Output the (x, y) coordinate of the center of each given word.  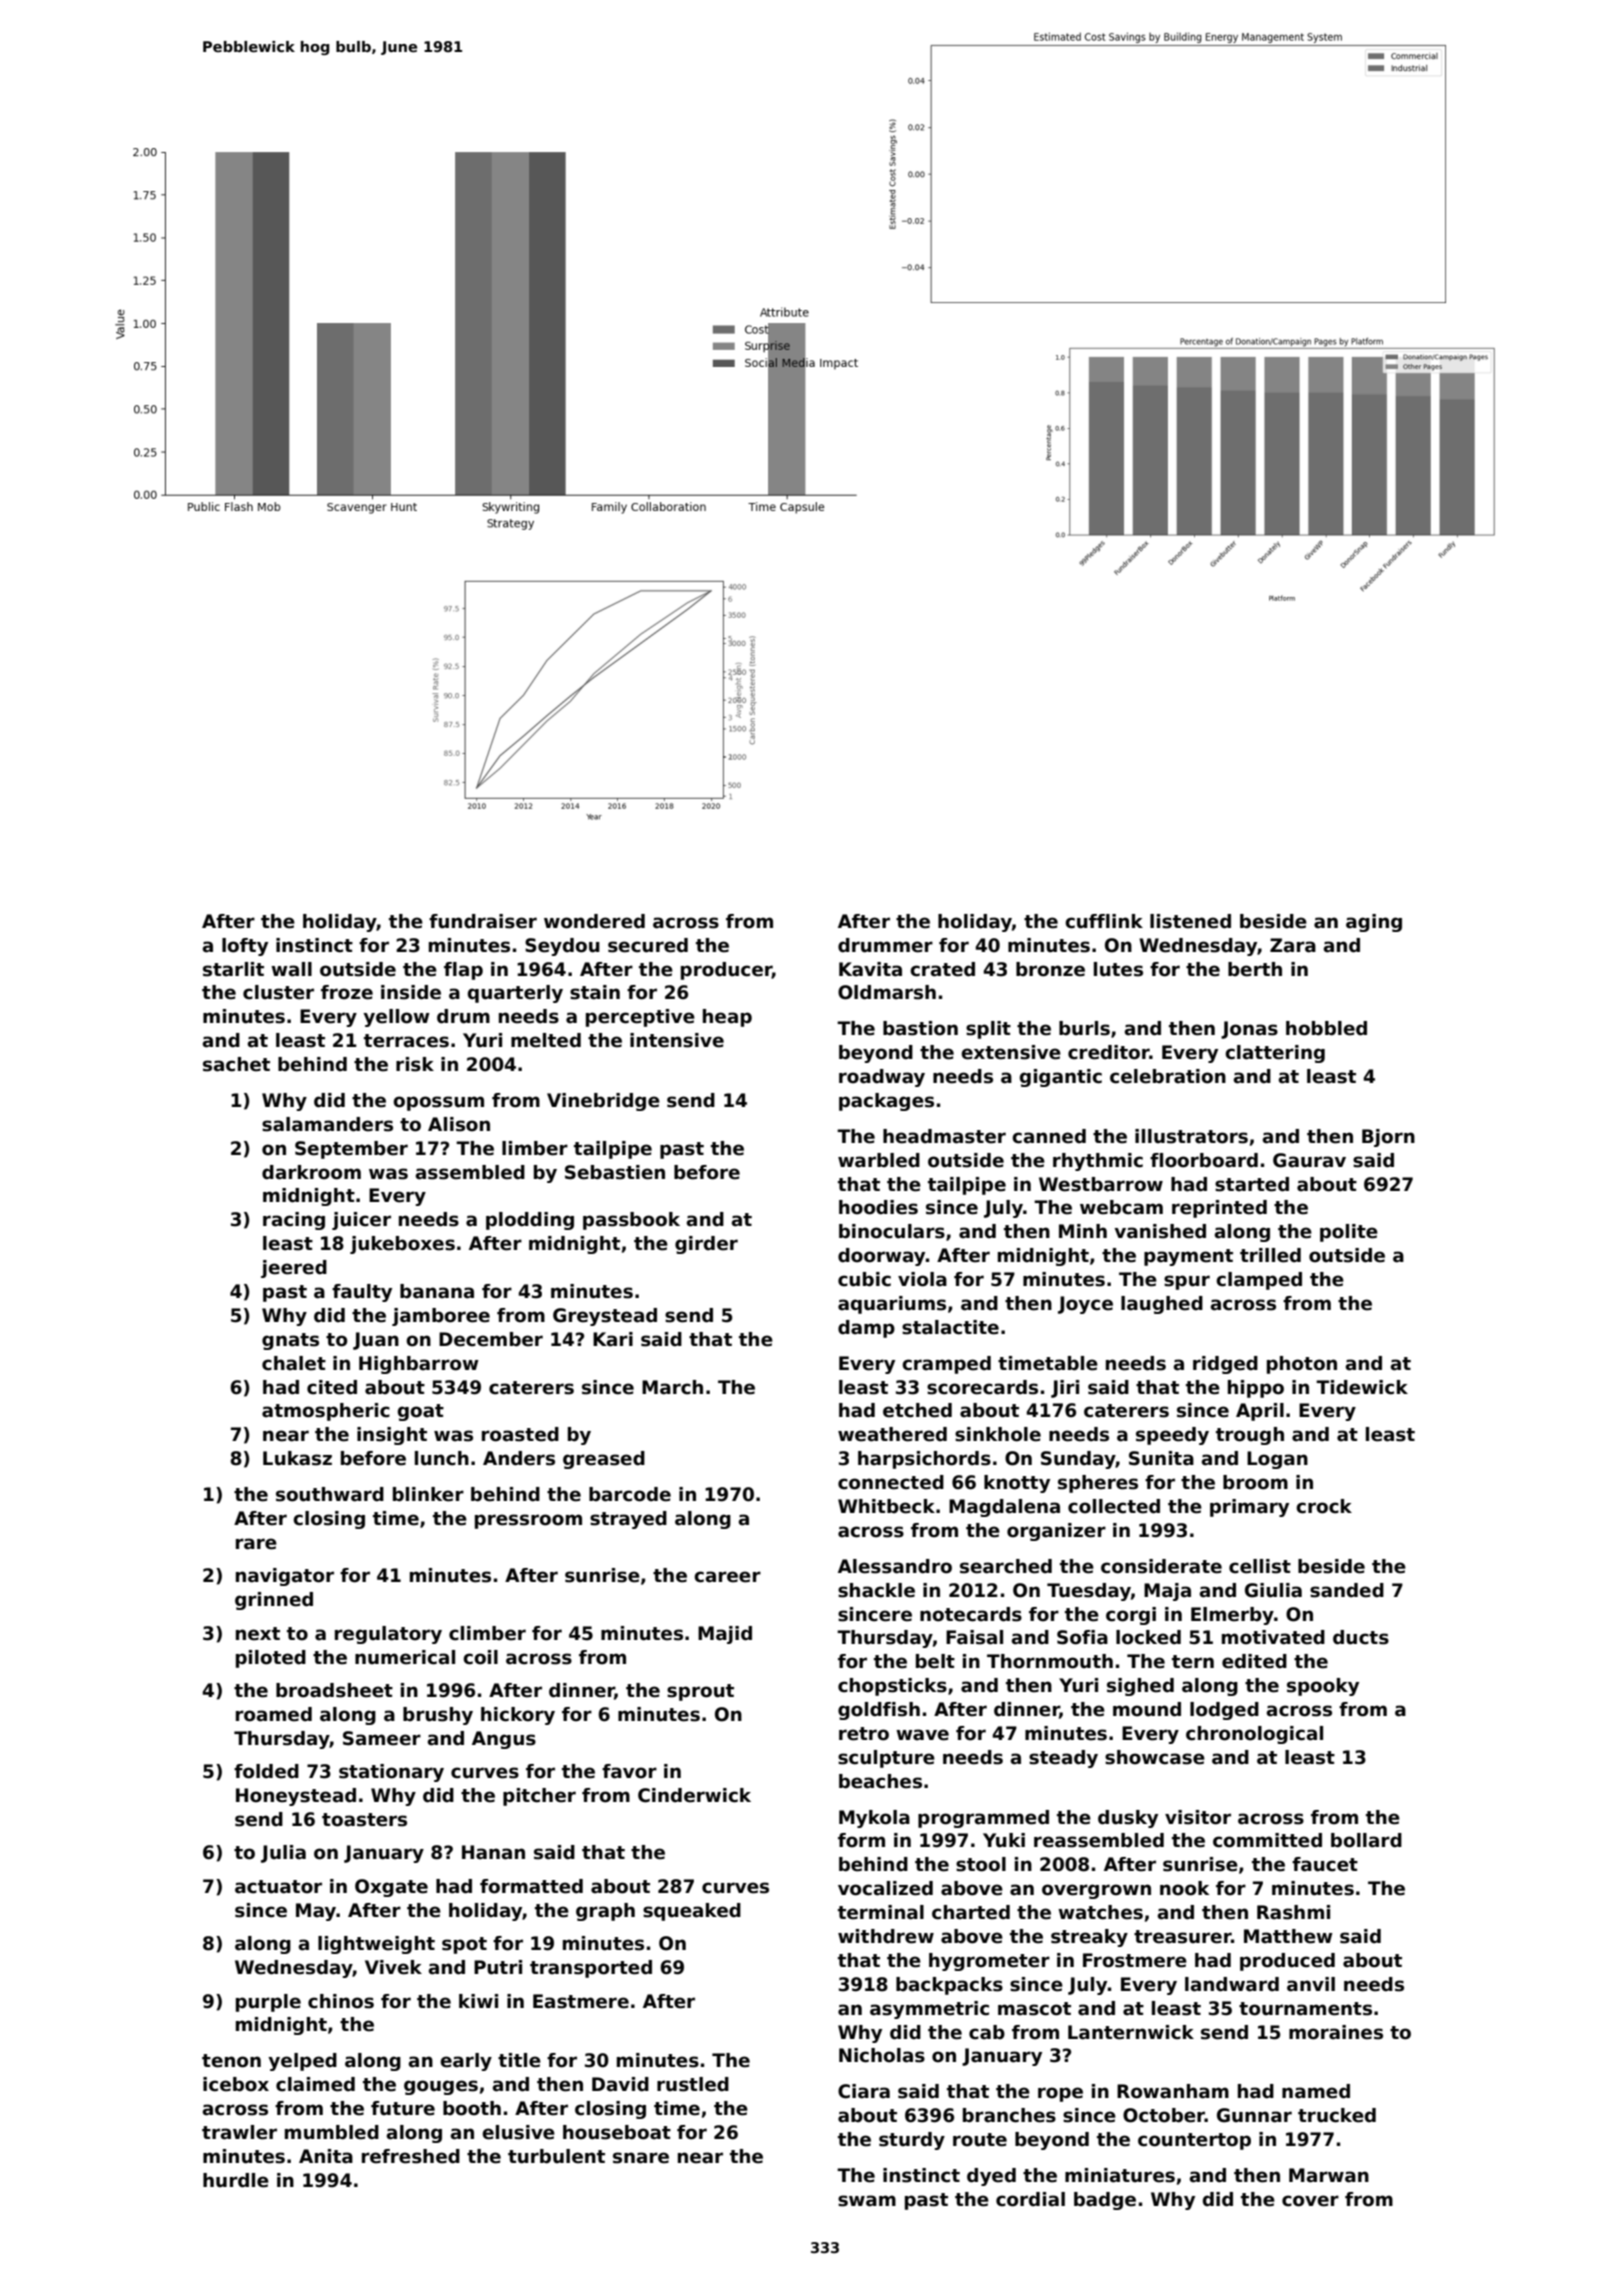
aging (1374, 923)
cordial (1030, 2199)
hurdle (236, 2180)
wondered (594, 921)
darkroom (311, 1172)
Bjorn (1388, 1138)
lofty (245, 947)
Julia (283, 1854)
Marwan (1329, 2175)
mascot (1034, 2009)
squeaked (692, 1912)
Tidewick (1362, 1387)
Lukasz (297, 1458)
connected (891, 1482)
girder (706, 1245)
